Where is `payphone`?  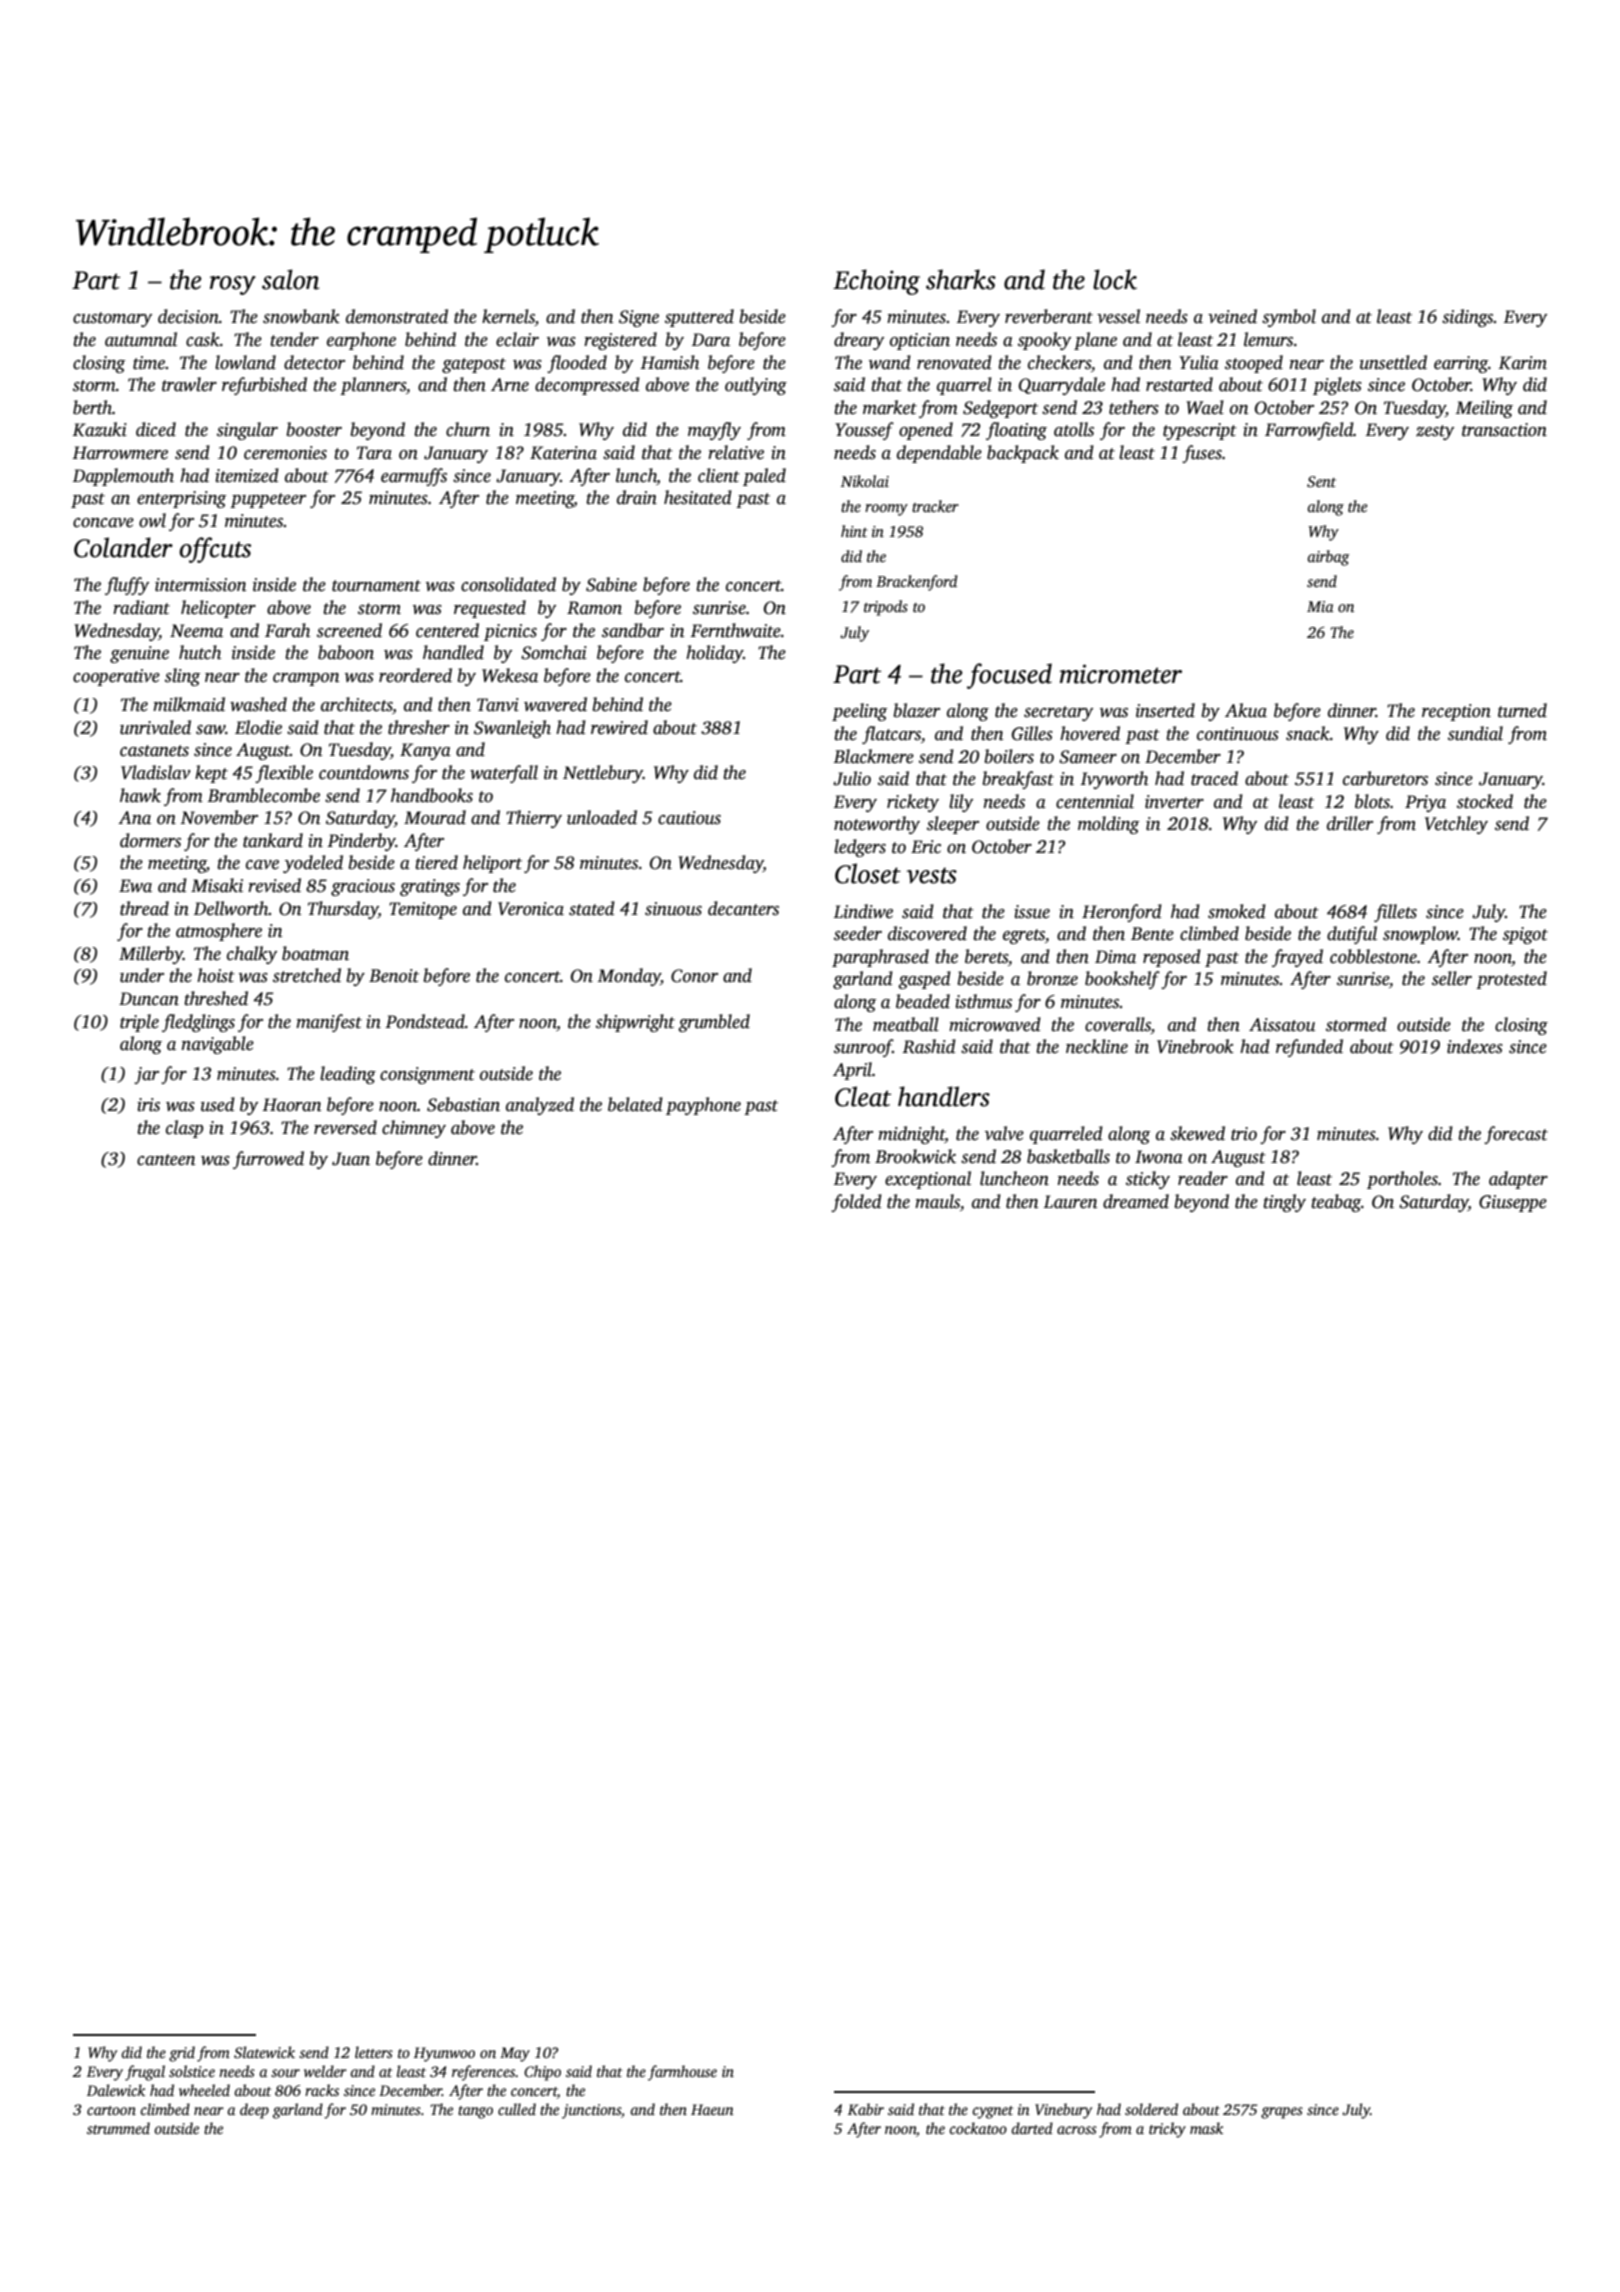 payphone is located at coordinates (703, 1106).
